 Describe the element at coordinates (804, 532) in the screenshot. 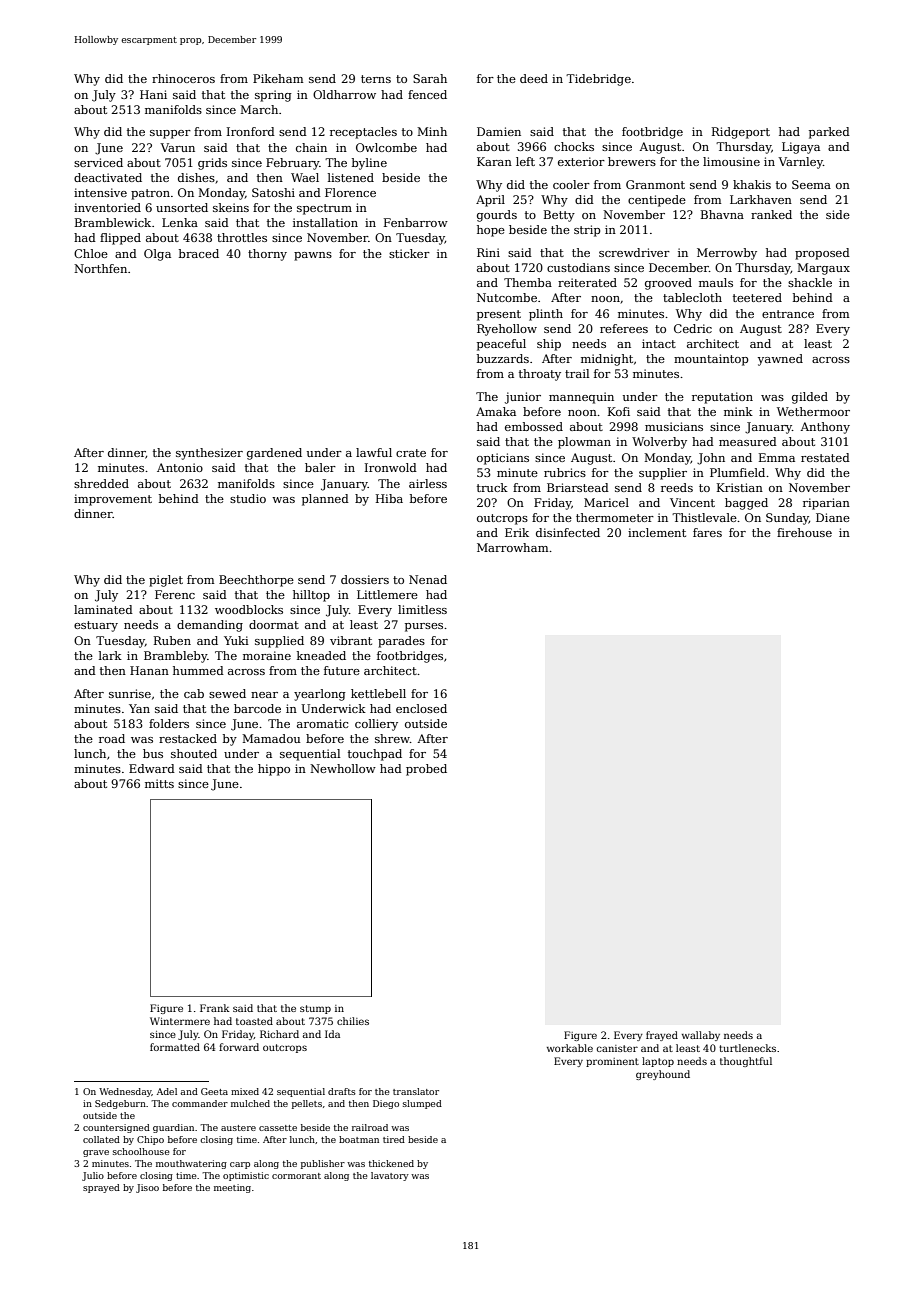

I see `firehouse` at that location.
